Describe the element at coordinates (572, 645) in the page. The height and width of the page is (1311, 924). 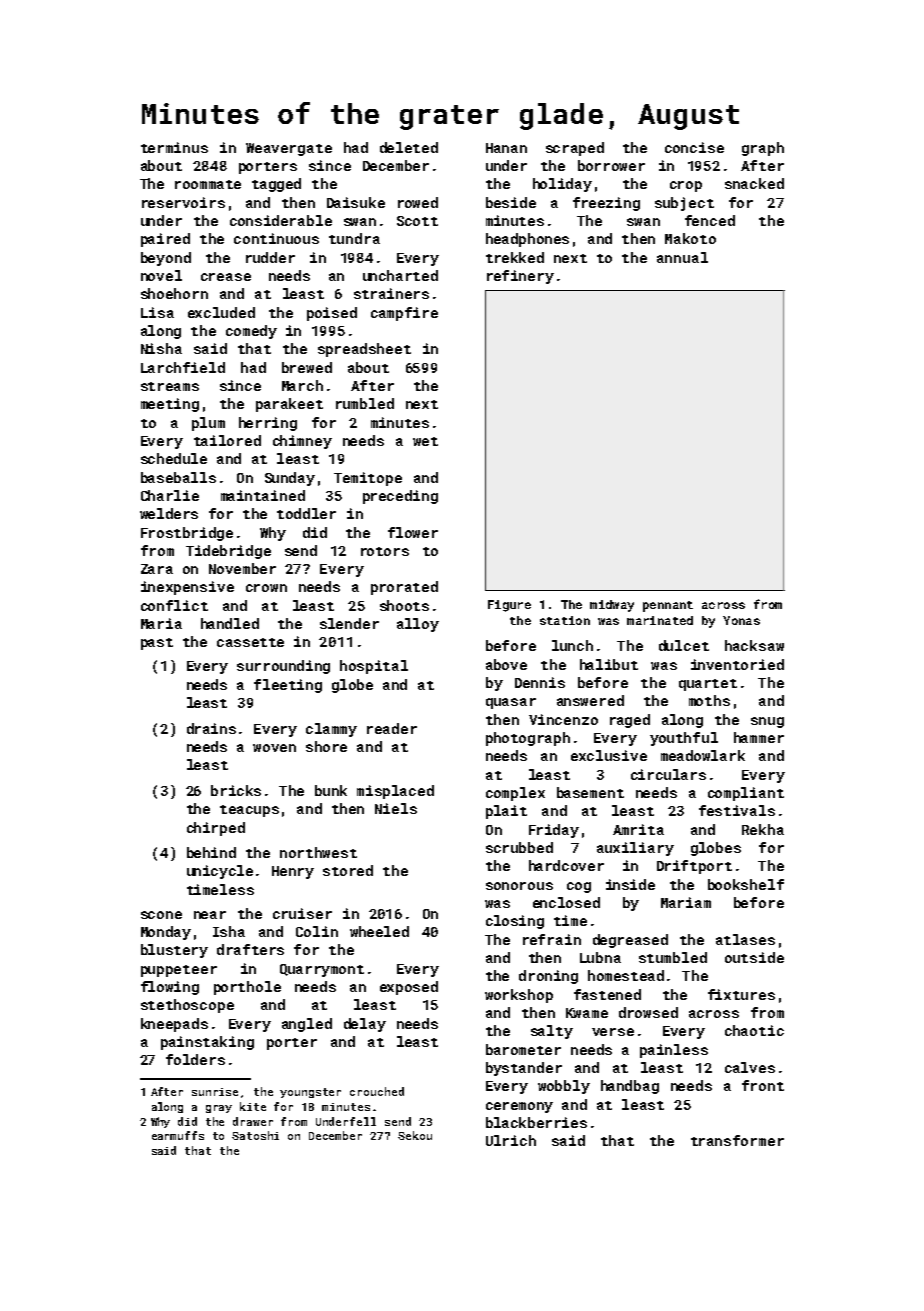
I see `lunch` at that location.
